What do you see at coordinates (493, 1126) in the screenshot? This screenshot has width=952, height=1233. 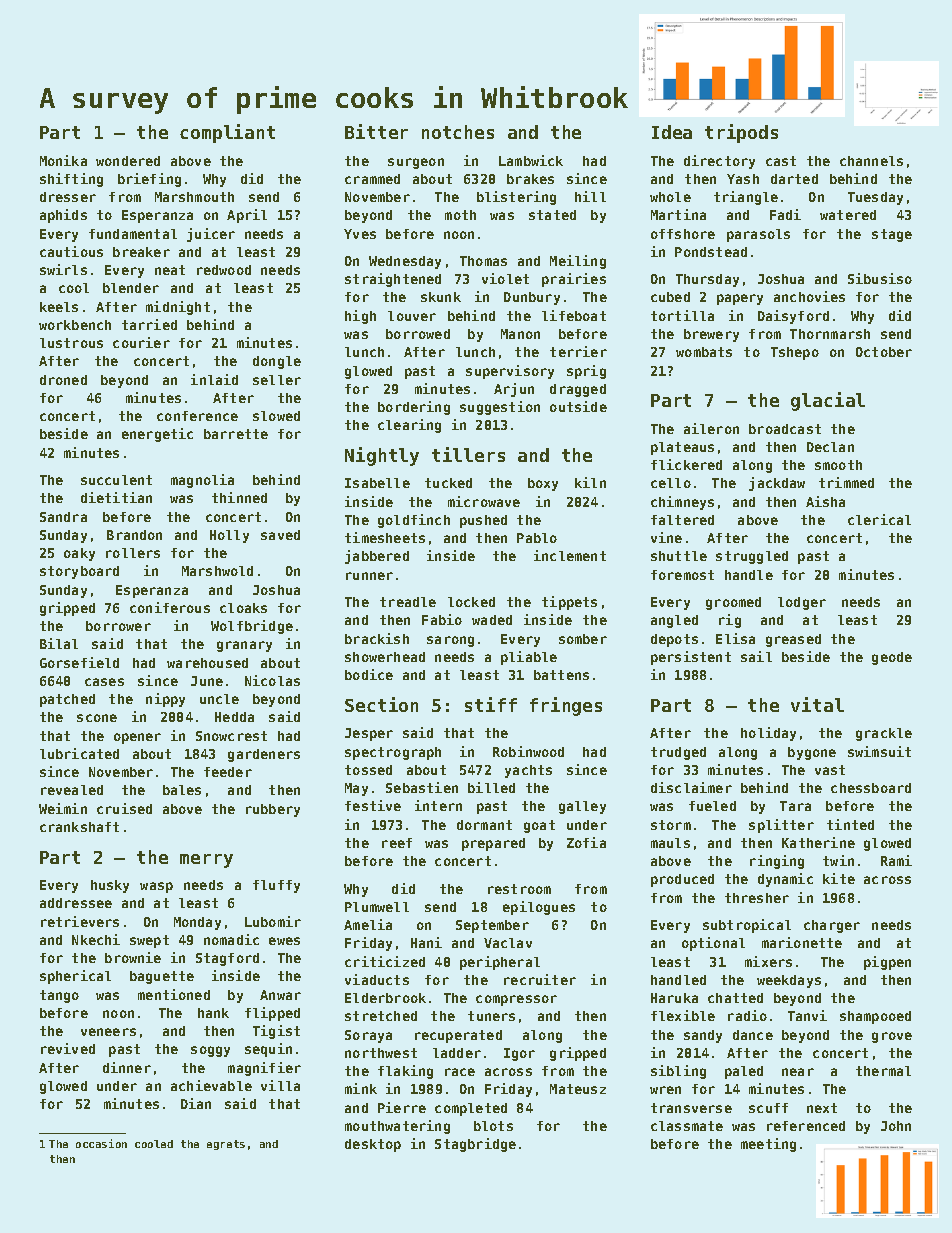 I see `blots` at bounding box center [493, 1126].
